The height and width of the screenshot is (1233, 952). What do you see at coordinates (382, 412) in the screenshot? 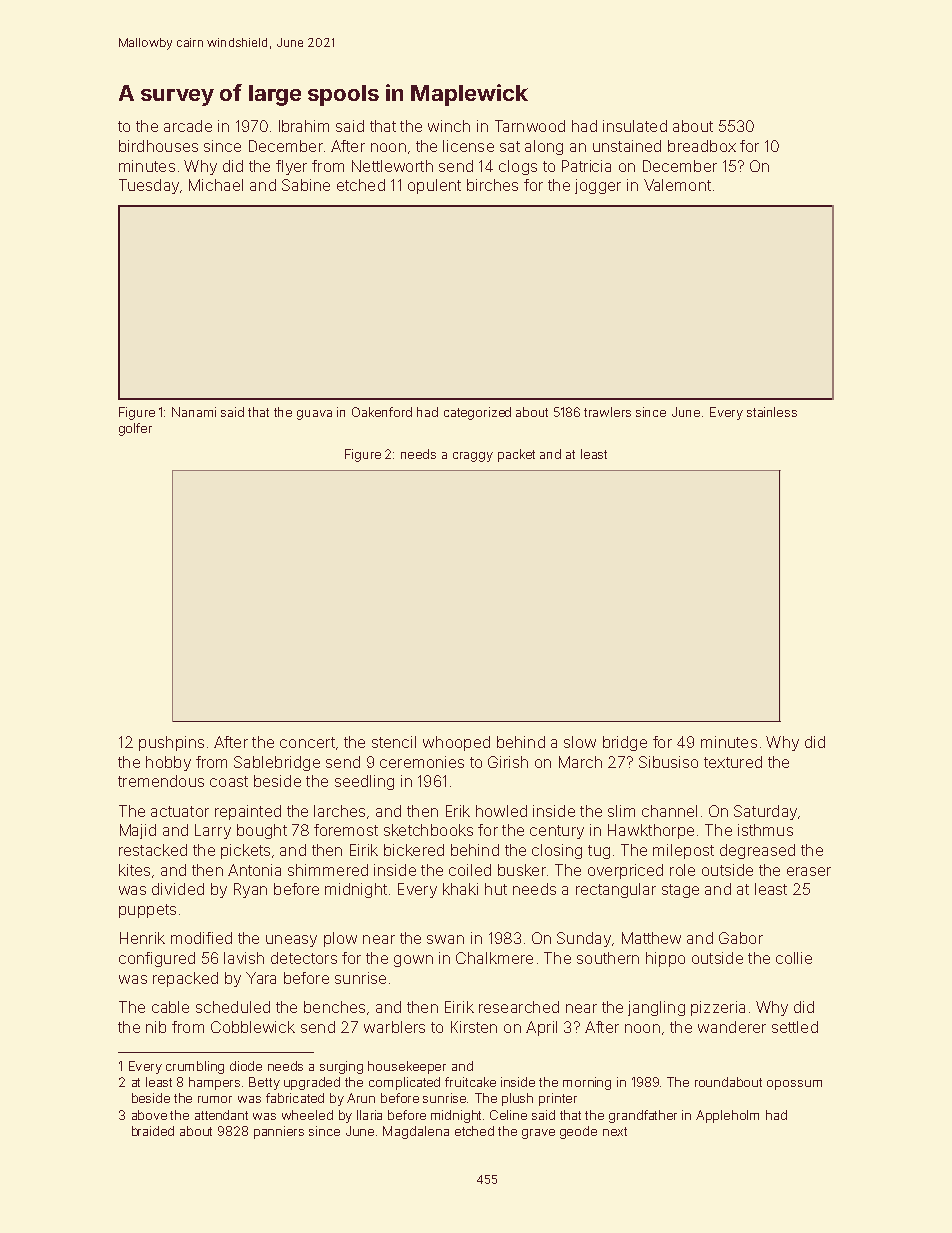
I see `Oakenford` at bounding box center [382, 412].
